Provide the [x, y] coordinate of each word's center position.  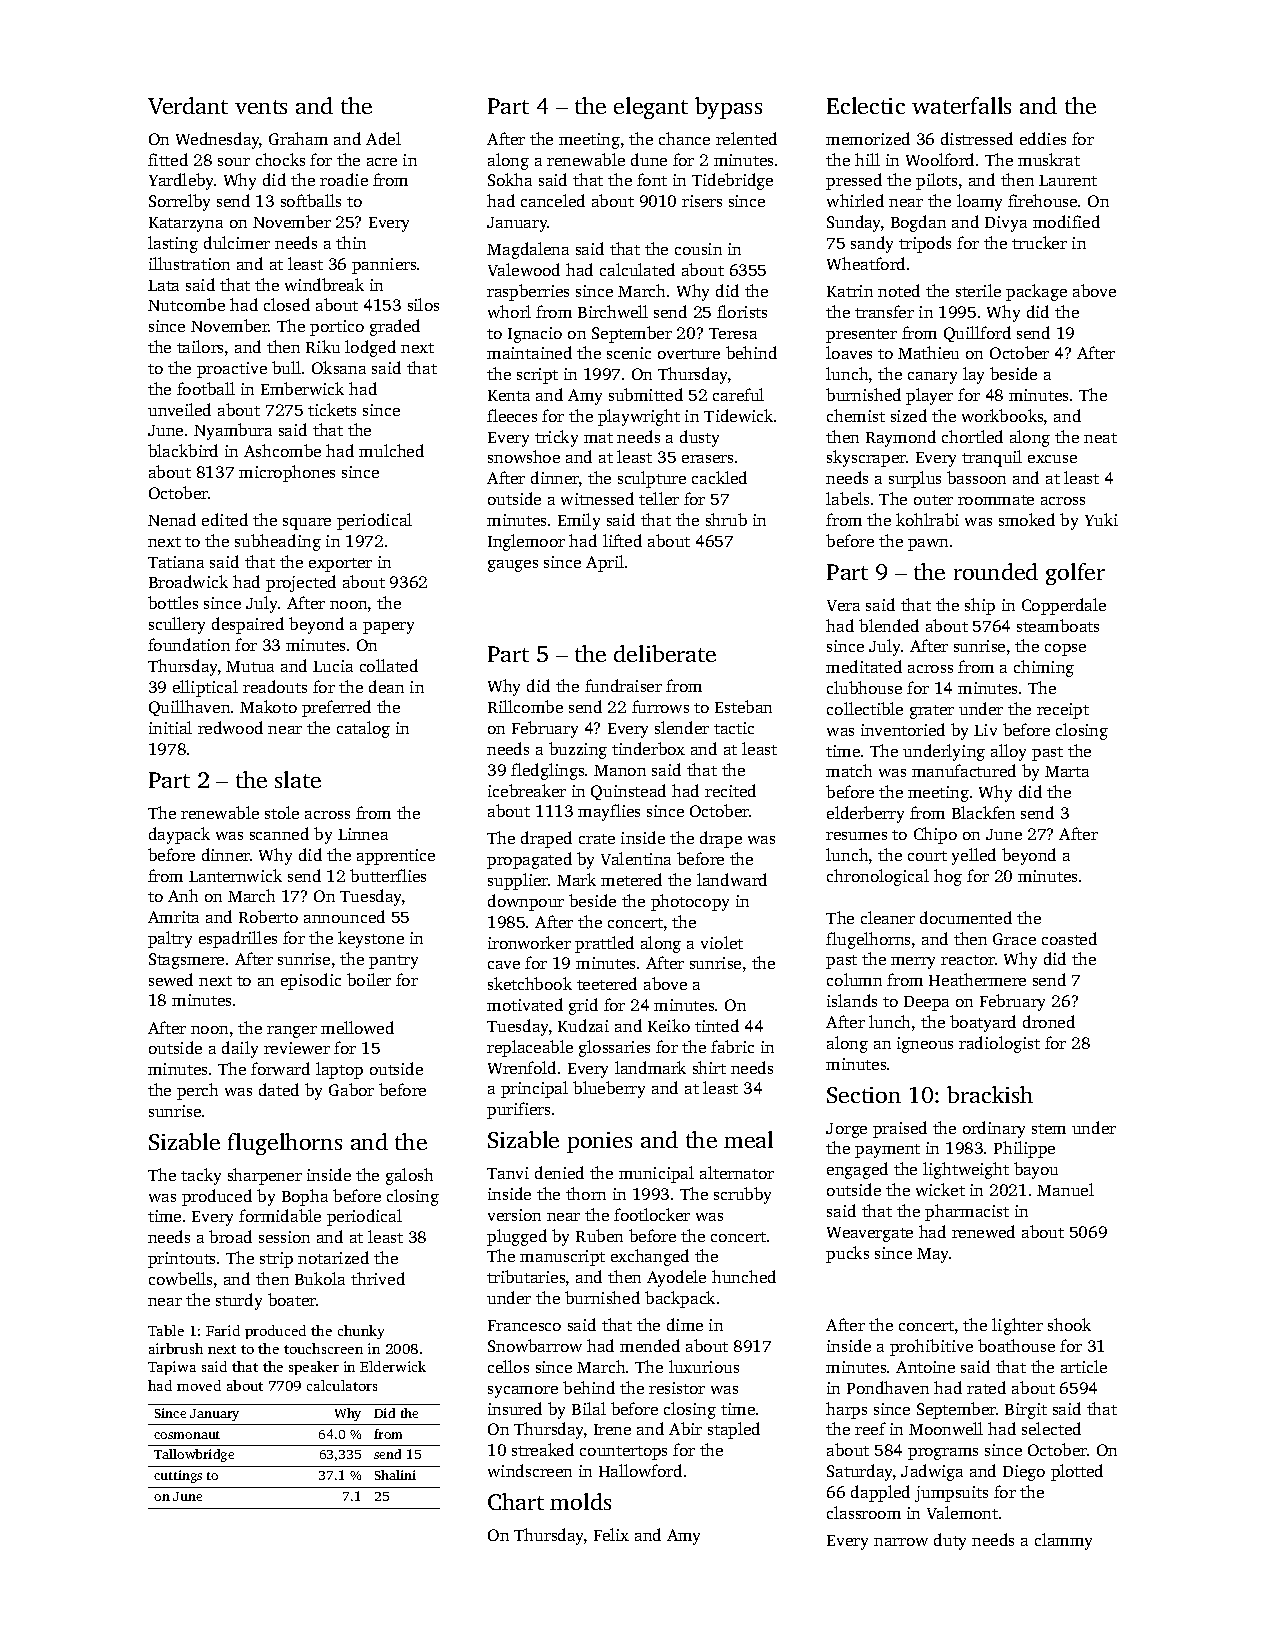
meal [748, 1139]
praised [900, 1129]
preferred [336, 708]
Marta [1067, 771]
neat [1100, 438]
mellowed [357, 1027]
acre [382, 162]
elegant [651, 108]
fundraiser [623, 685]
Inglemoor [526, 542]
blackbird [183, 450]
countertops [623, 1453]
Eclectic [866, 105]
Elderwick [393, 1366]
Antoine [925, 1367]
